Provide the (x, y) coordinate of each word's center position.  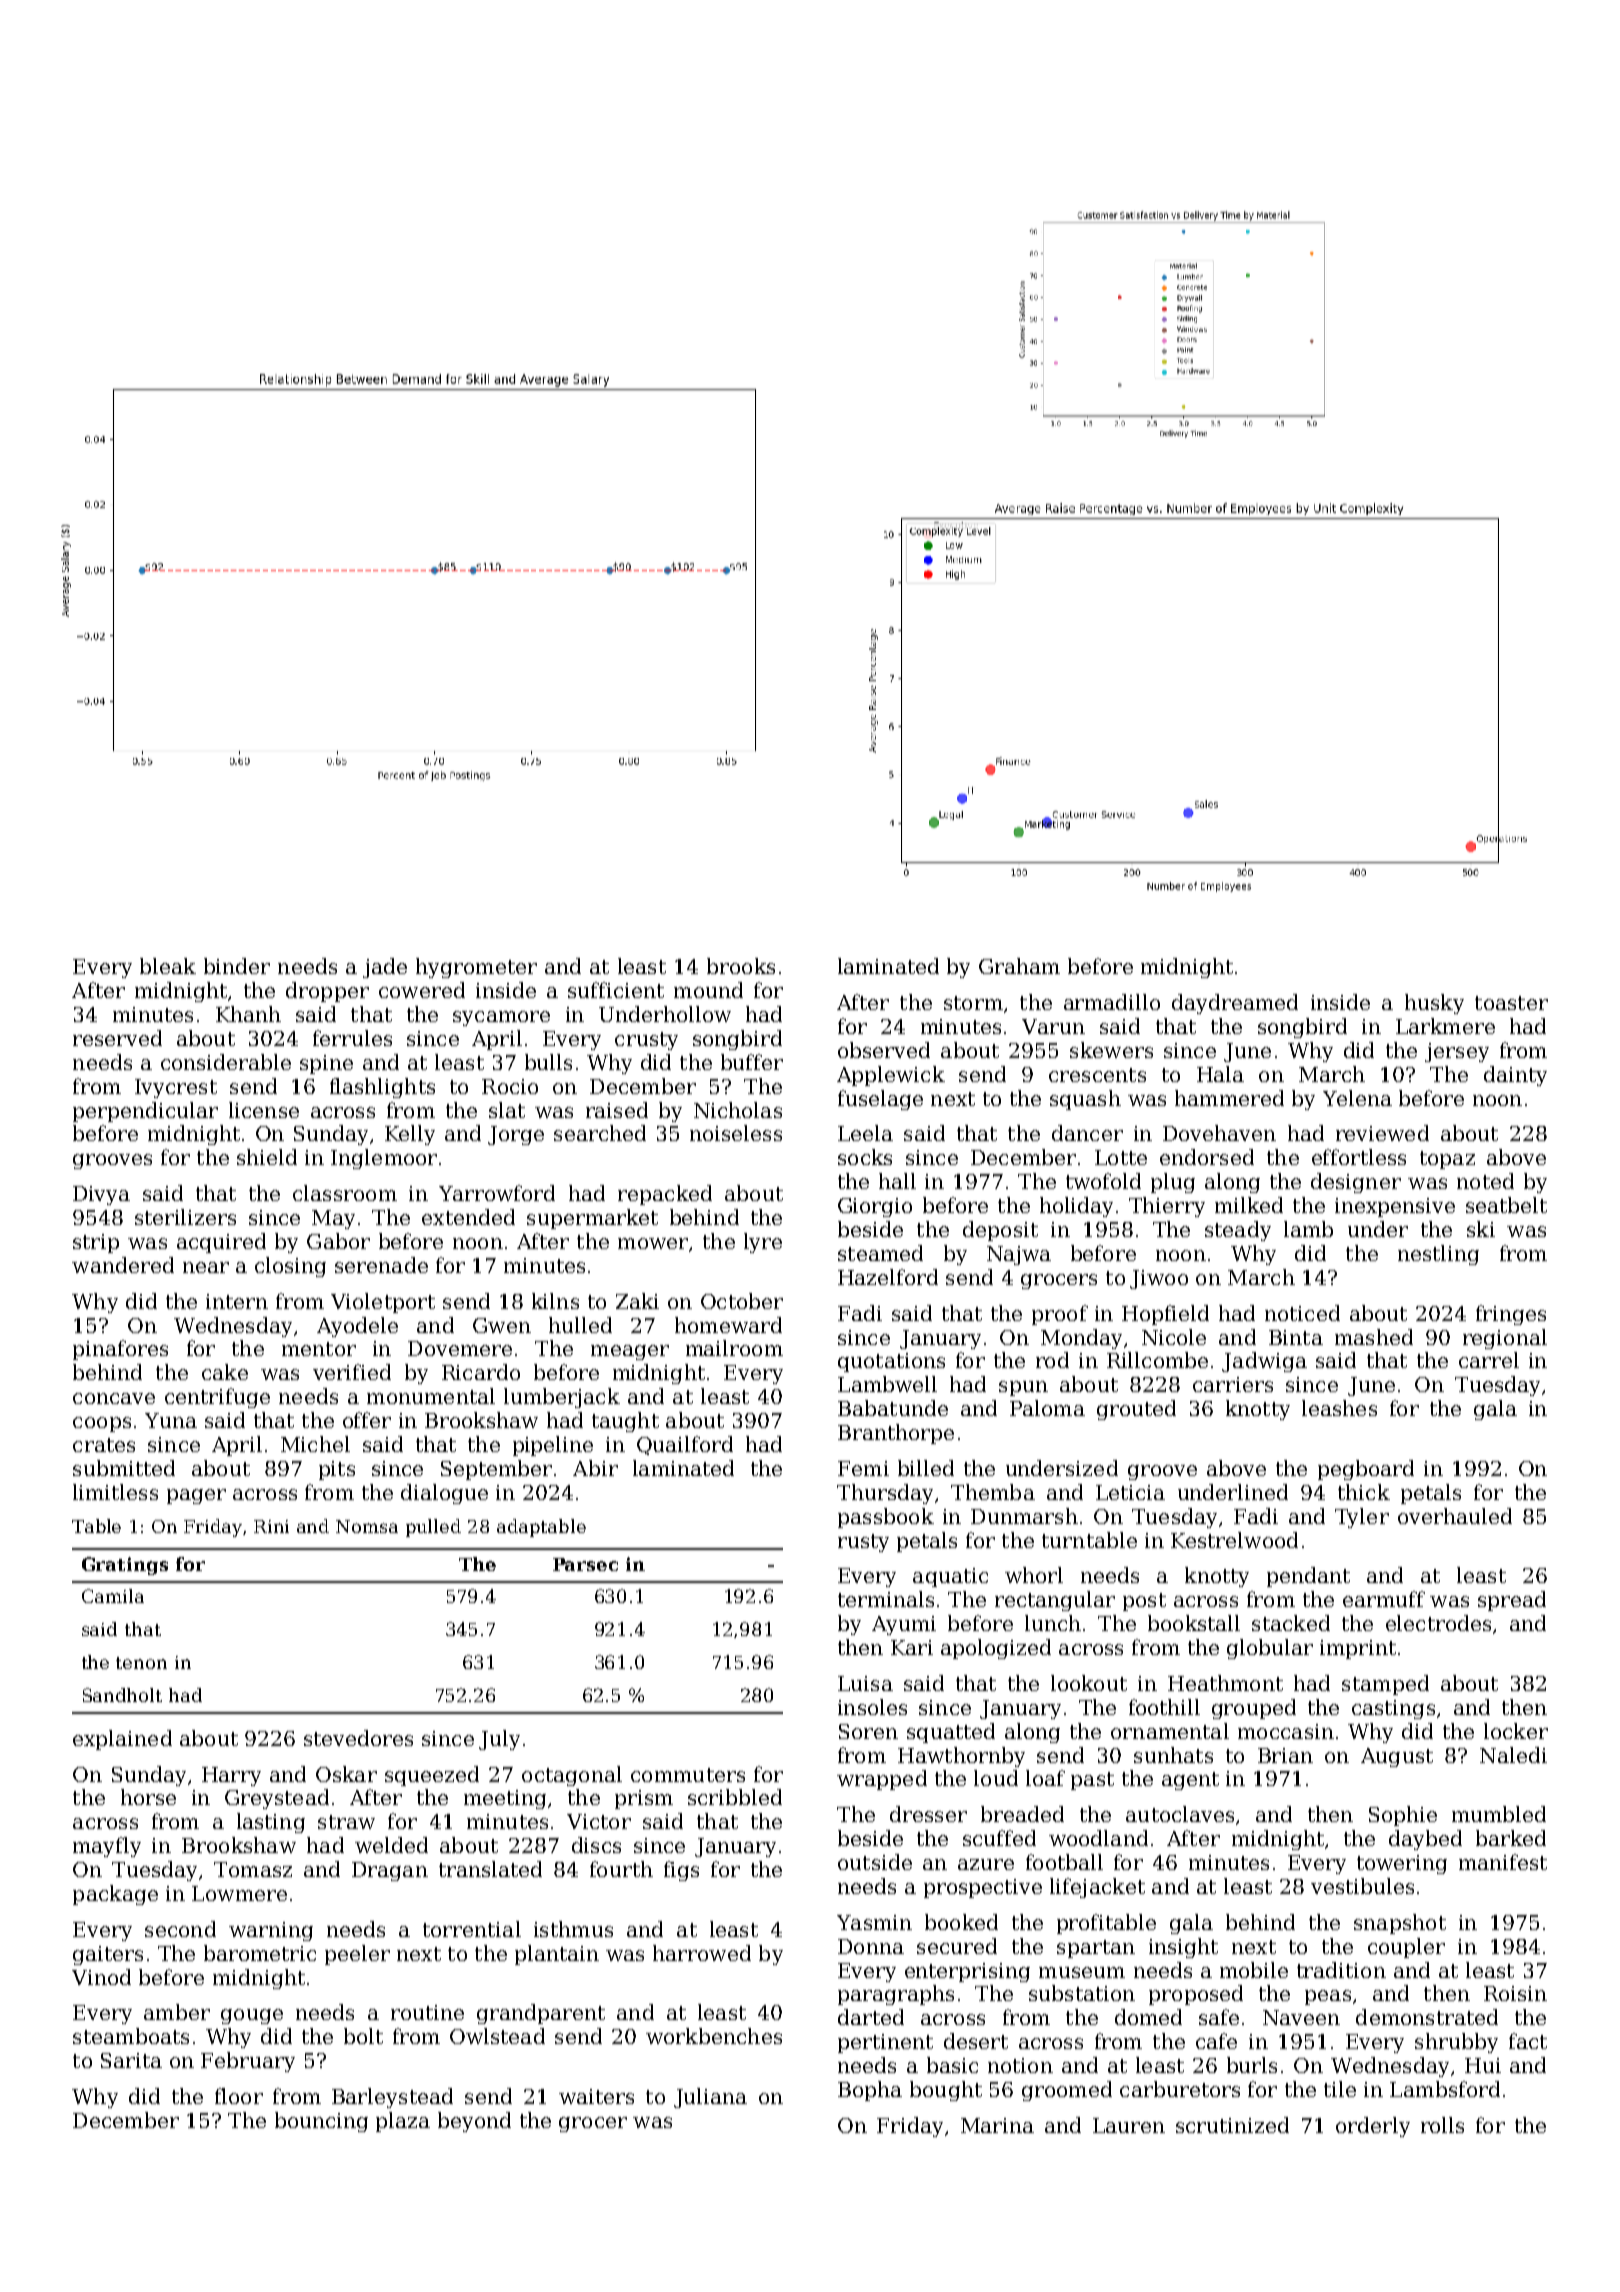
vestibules (1362, 1886)
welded (391, 1845)
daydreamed (1235, 1004)
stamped (1385, 1685)
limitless (115, 1492)
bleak (168, 966)
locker (1516, 1731)
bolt (363, 2036)
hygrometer (476, 968)
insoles (872, 1707)
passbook (886, 1518)
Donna (871, 1946)
